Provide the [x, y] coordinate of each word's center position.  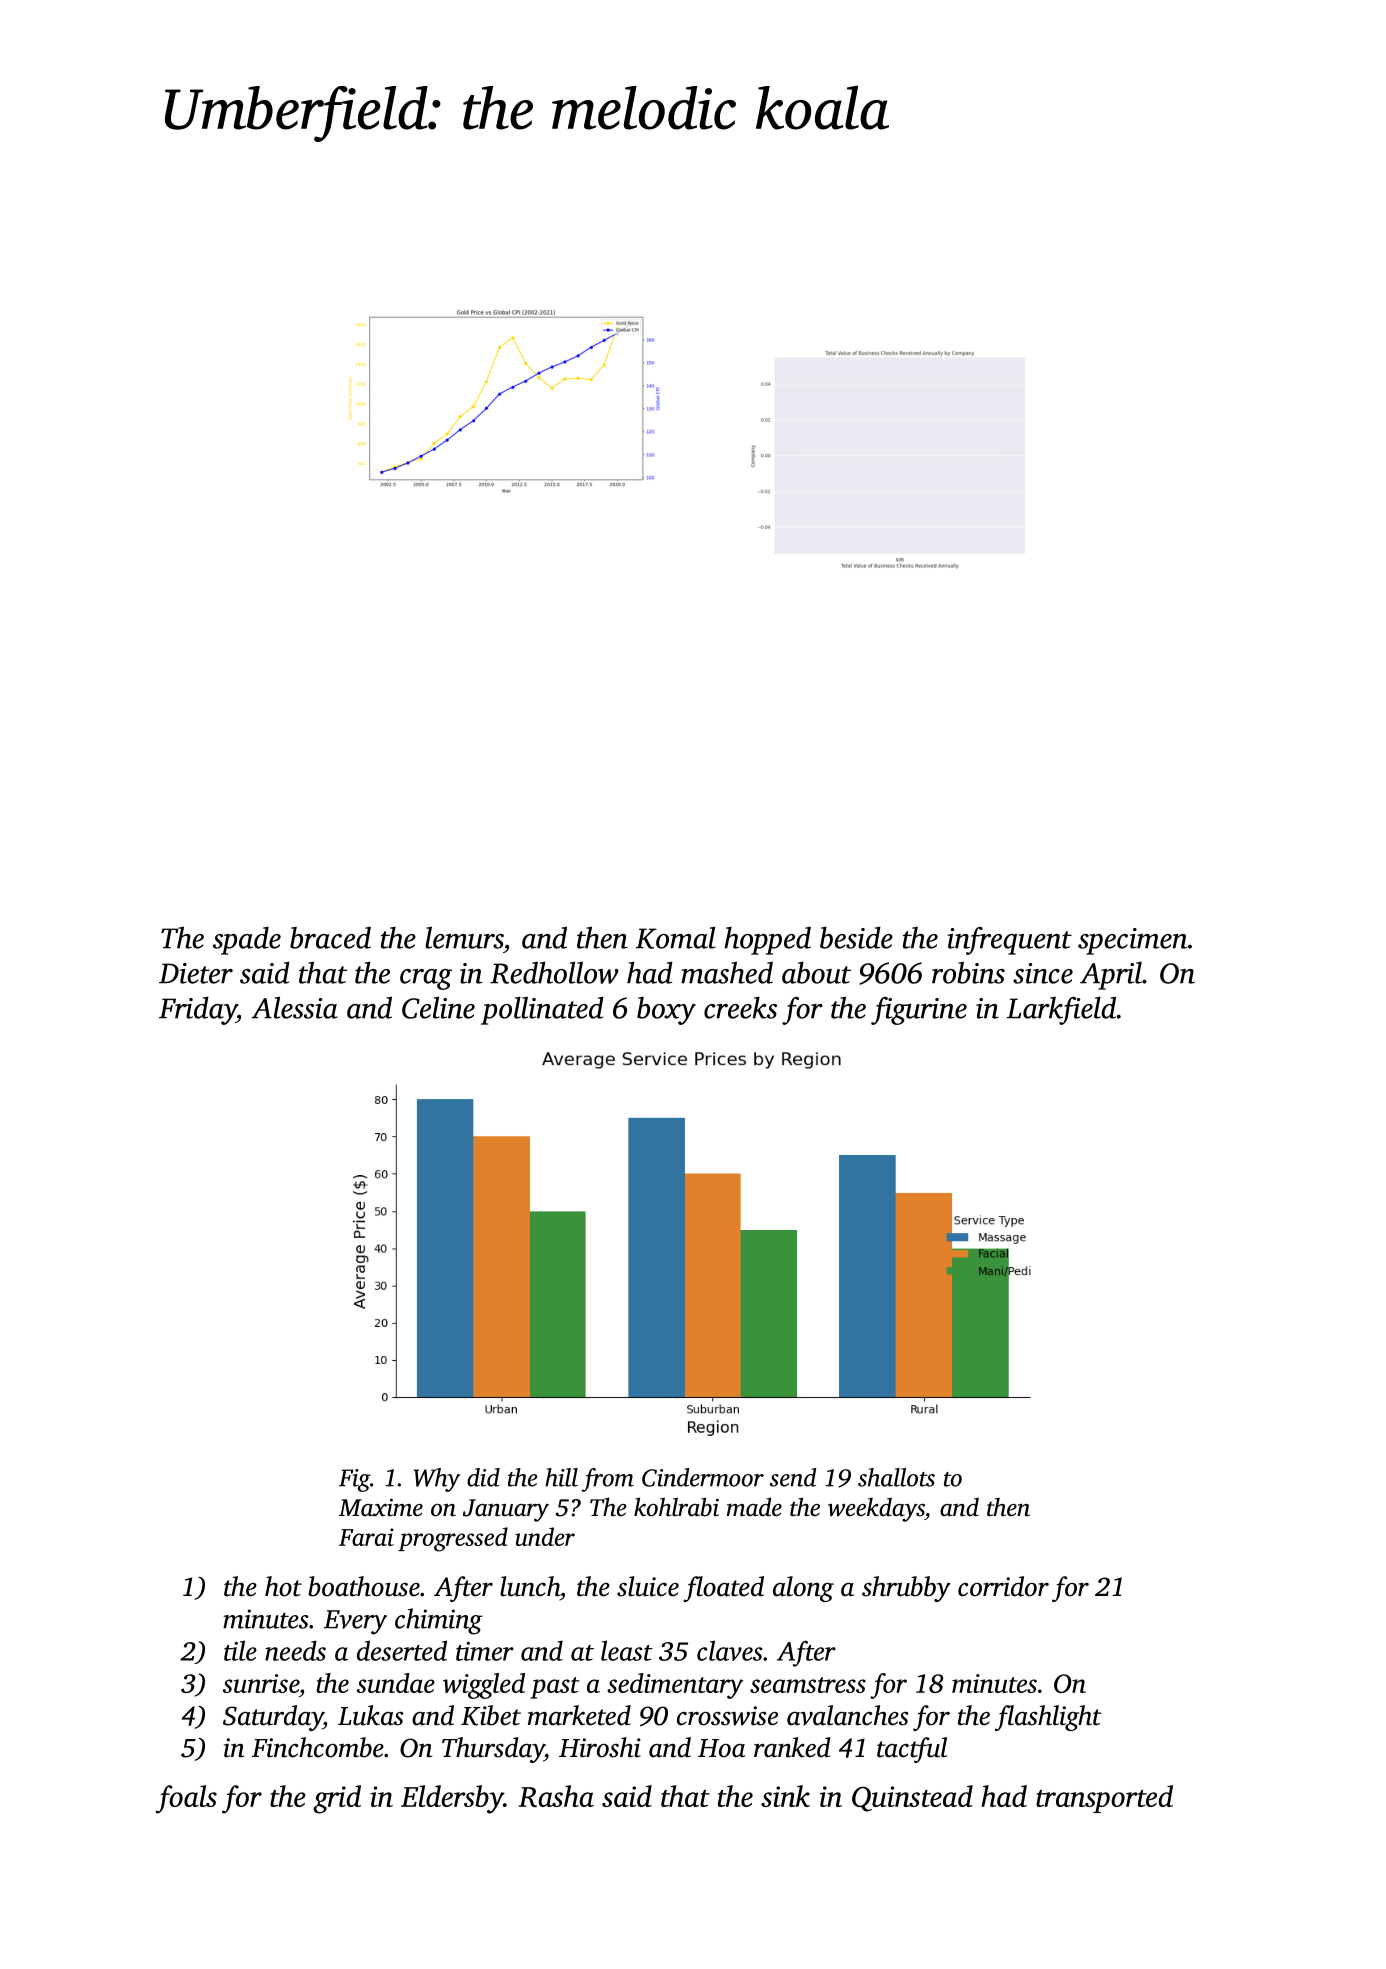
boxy [666, 1011]
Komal [675, 938]
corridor [1003, 1586]
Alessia [294, 1008]
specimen [1133, 941]
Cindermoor [703, 1477]
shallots [896, 1477]
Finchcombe [318, 1747]
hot [283, 1586]
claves [729, 1650]
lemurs [464, 938]
